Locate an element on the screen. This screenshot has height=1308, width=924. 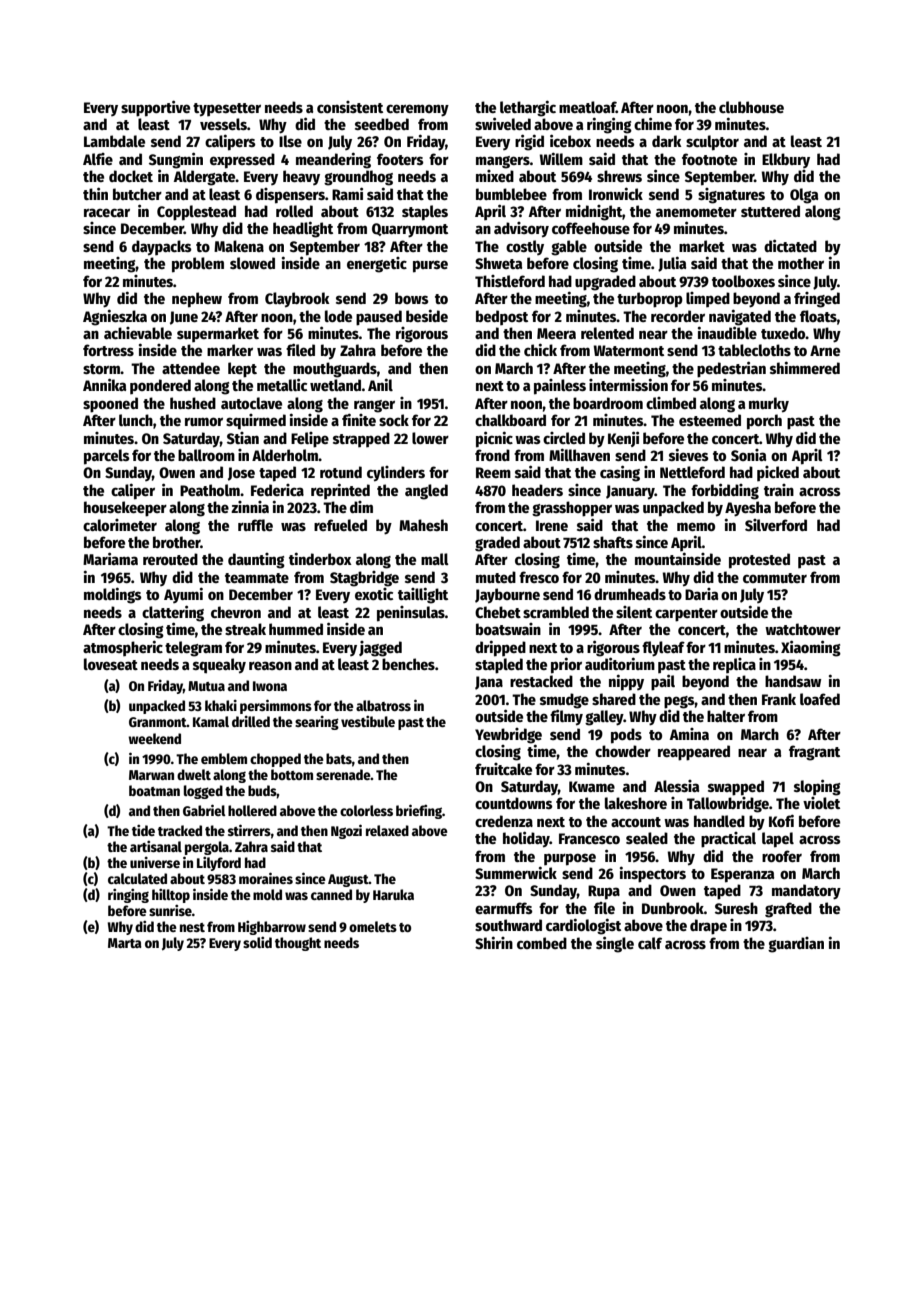
lethargic is located at coordinates (528, 108).
